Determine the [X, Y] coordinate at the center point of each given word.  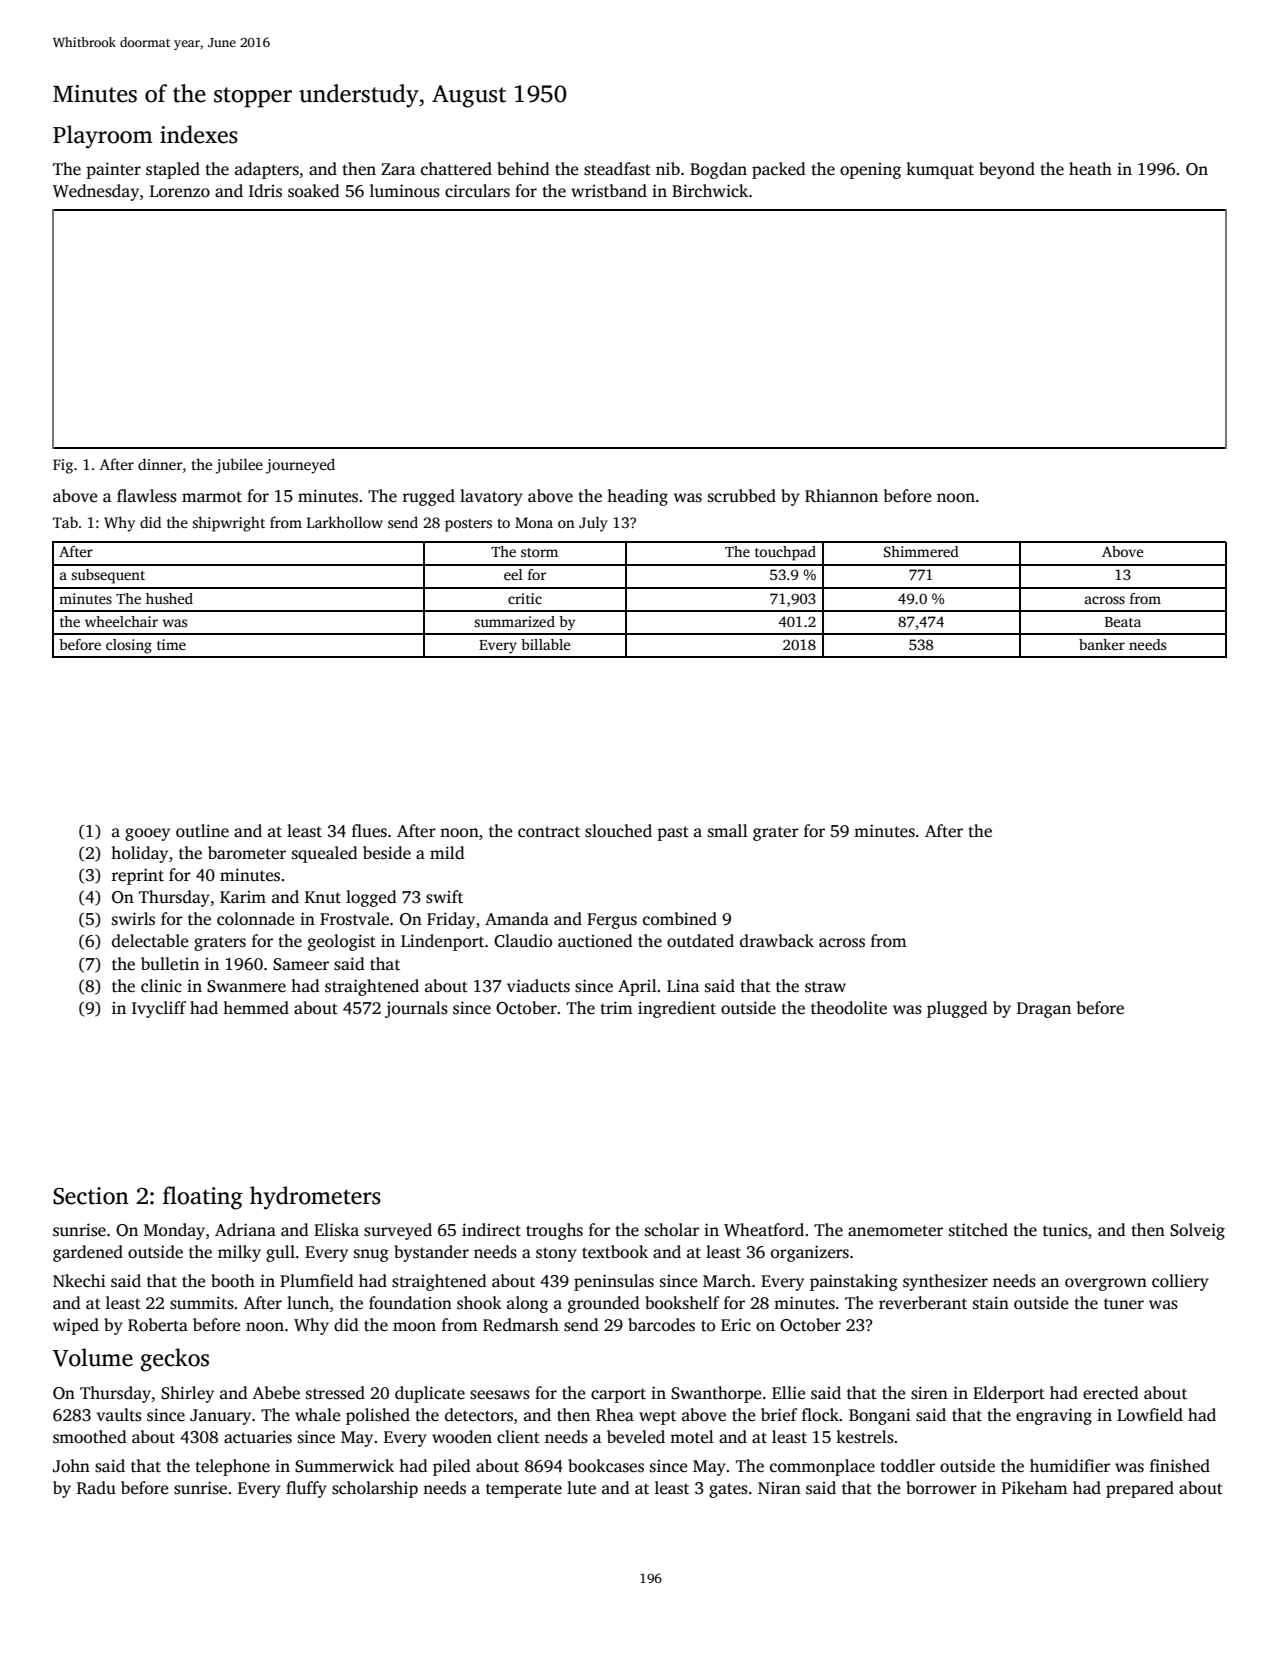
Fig [63, 466]
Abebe [276, 1393]
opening [870, 171]
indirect [491, 1230]
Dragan [1044, 1010]
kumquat [940, 170]
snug [371, 1255]
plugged [957, 1009]
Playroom [103, 137]
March [727, 1280]
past [673, 833]
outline [202, 831]
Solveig [1197, 1231]
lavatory [491, 497]
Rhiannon [841, 496]
